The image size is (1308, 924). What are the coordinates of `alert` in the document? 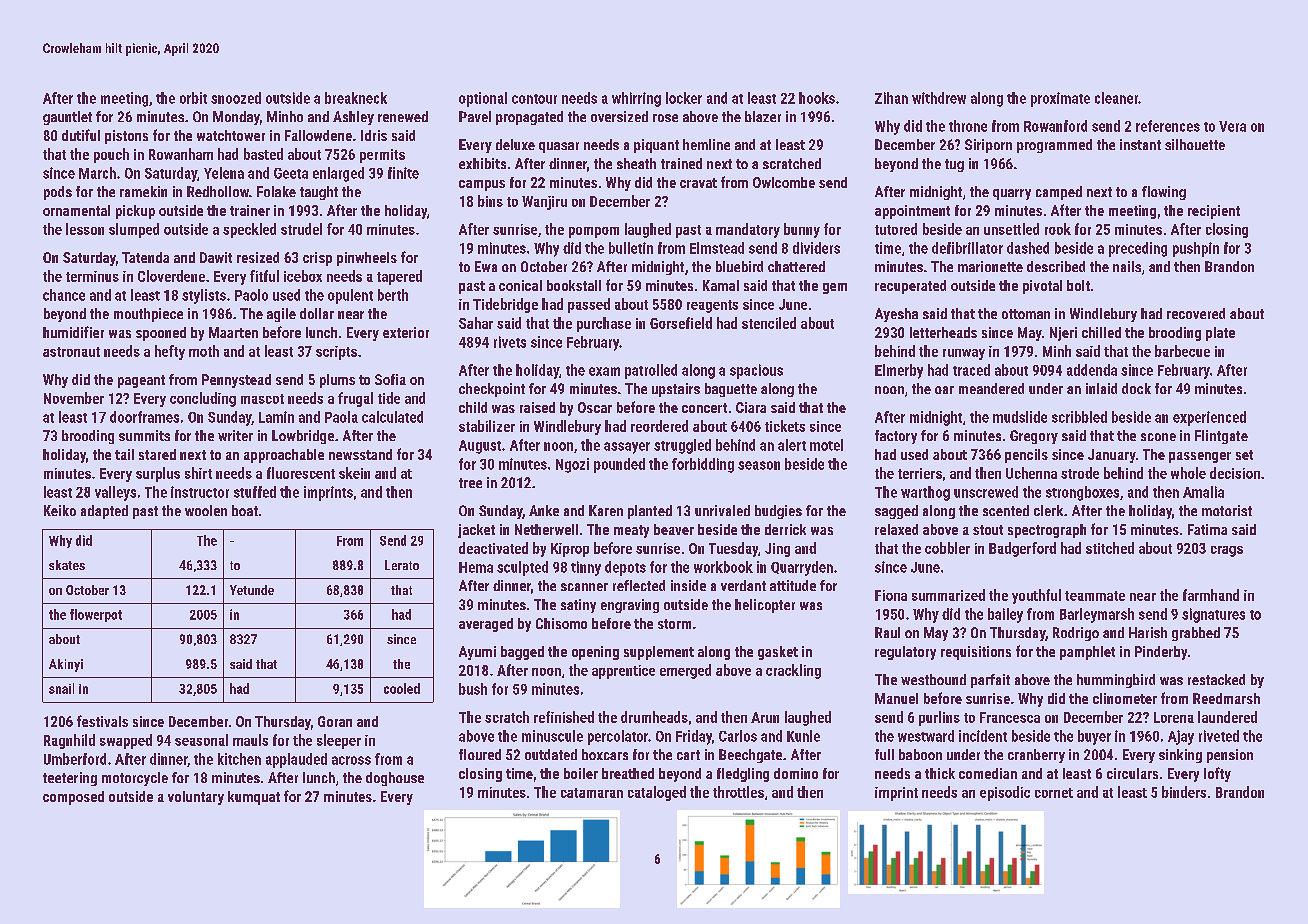 It's located at (792, 445).
